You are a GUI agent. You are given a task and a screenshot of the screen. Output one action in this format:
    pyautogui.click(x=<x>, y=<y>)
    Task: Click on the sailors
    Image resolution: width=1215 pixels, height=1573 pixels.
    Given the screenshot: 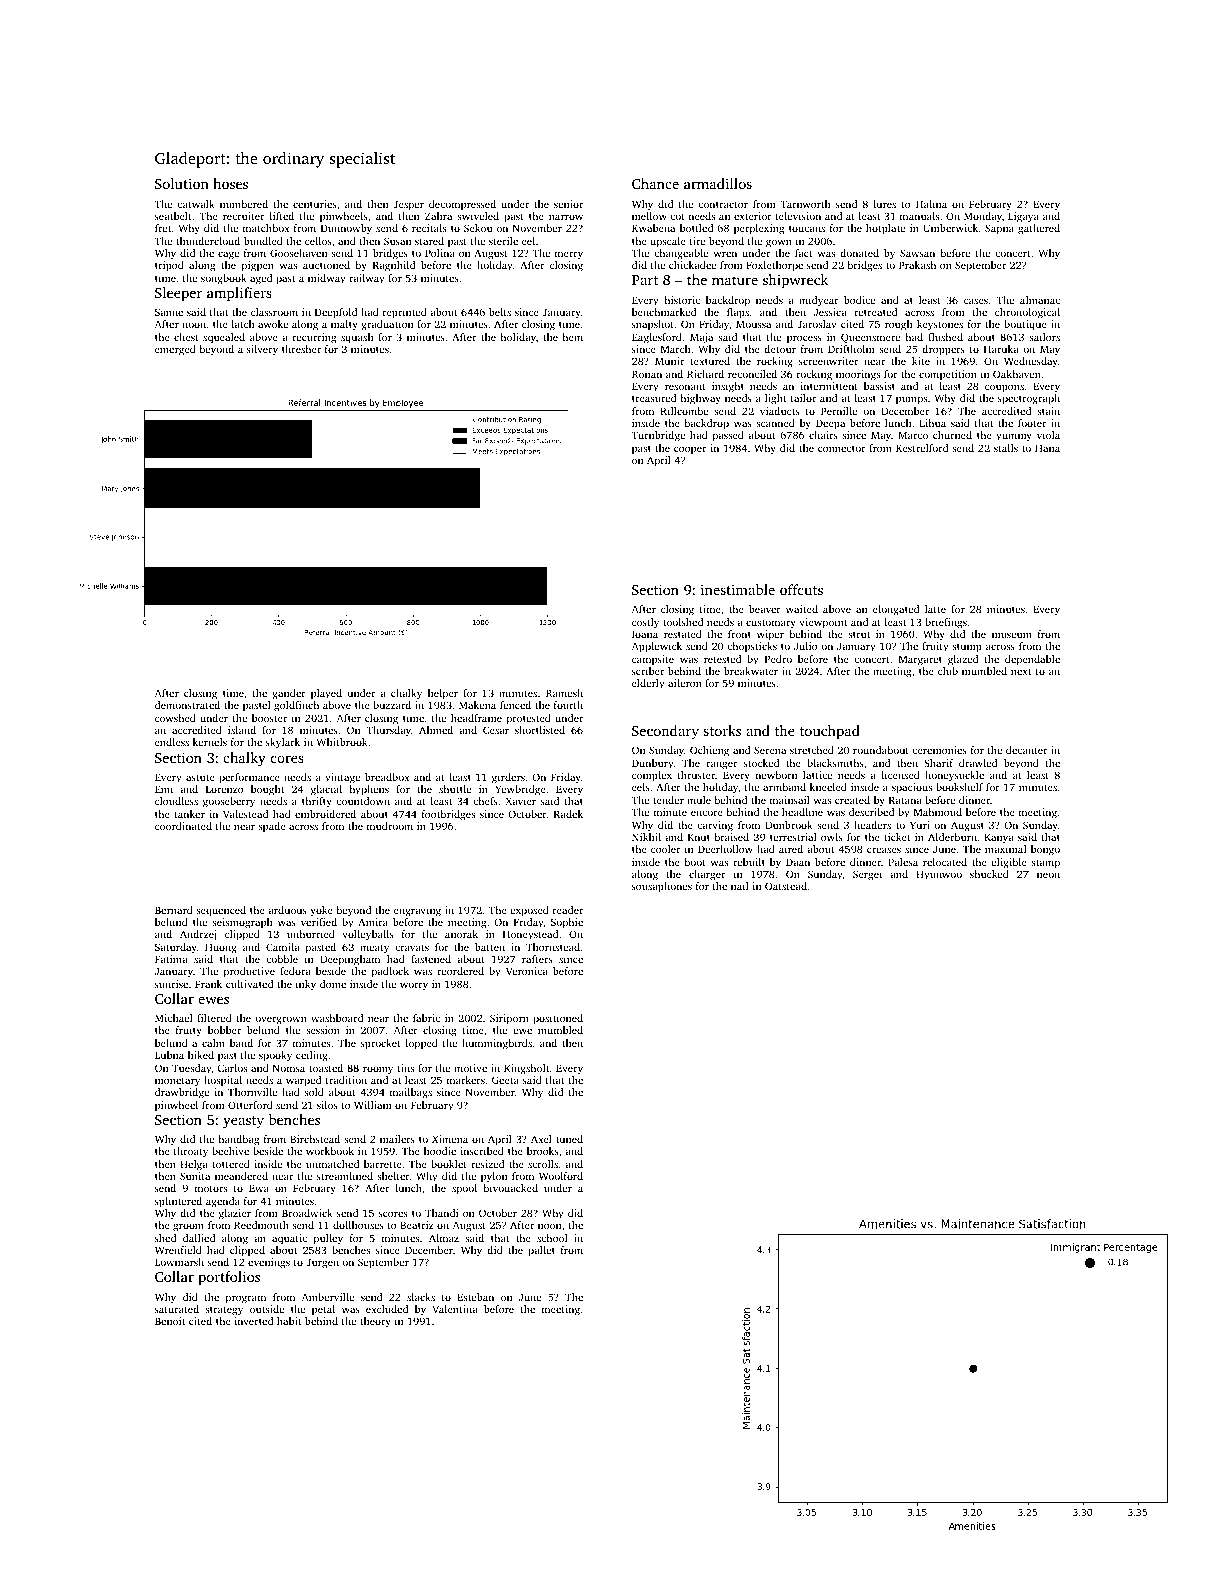 What is the action you would take?
    pyautogui.click(x=1044, y=337)
